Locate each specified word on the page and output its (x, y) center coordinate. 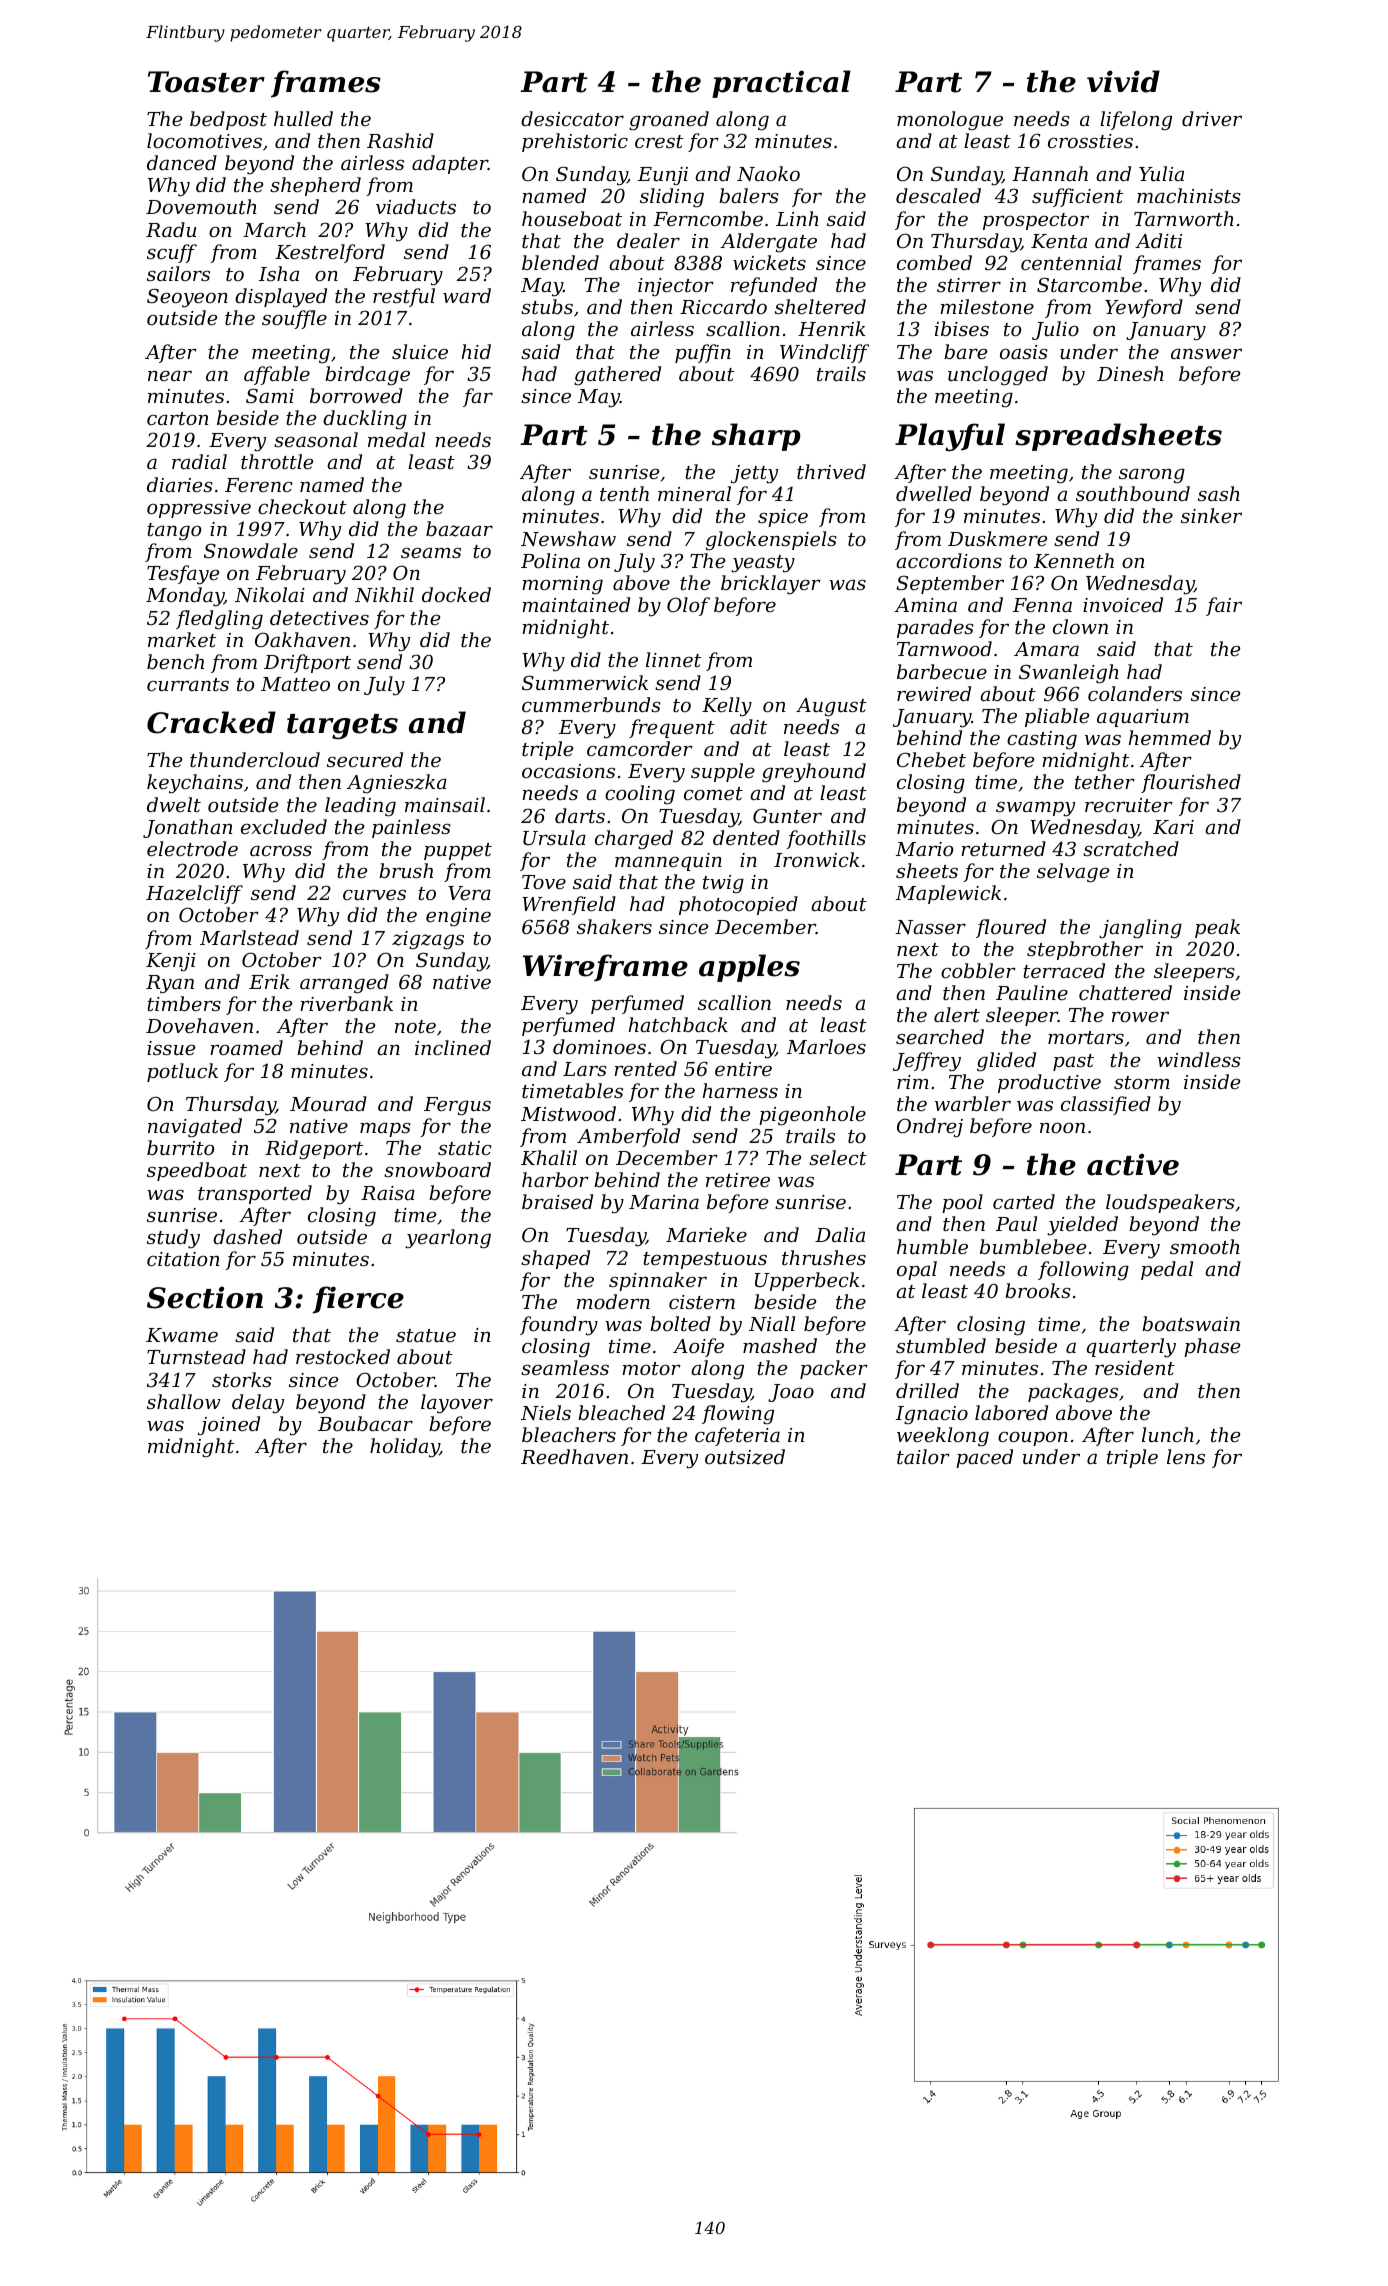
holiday (405, 1448)
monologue (950, 120)
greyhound (814, 773)
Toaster (206, 82)
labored (1011, 1412)
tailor (923, 1456)
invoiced (1123, 604)
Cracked (211, 722)
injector (676, 287)
